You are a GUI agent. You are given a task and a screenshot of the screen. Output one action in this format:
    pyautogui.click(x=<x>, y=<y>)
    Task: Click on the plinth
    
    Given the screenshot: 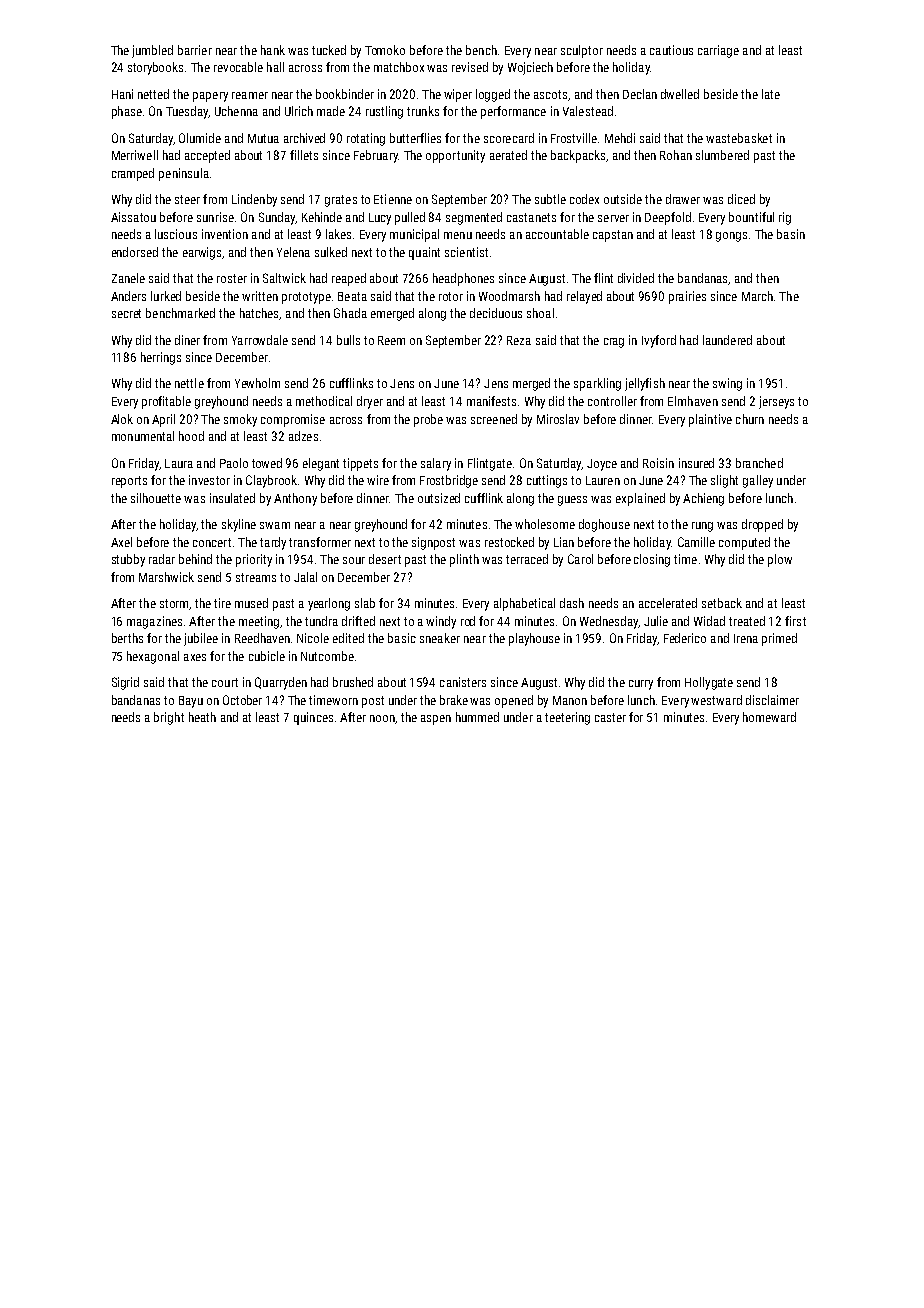 What is the action you would take?
    pyautogui.click(x=464, y=560)
